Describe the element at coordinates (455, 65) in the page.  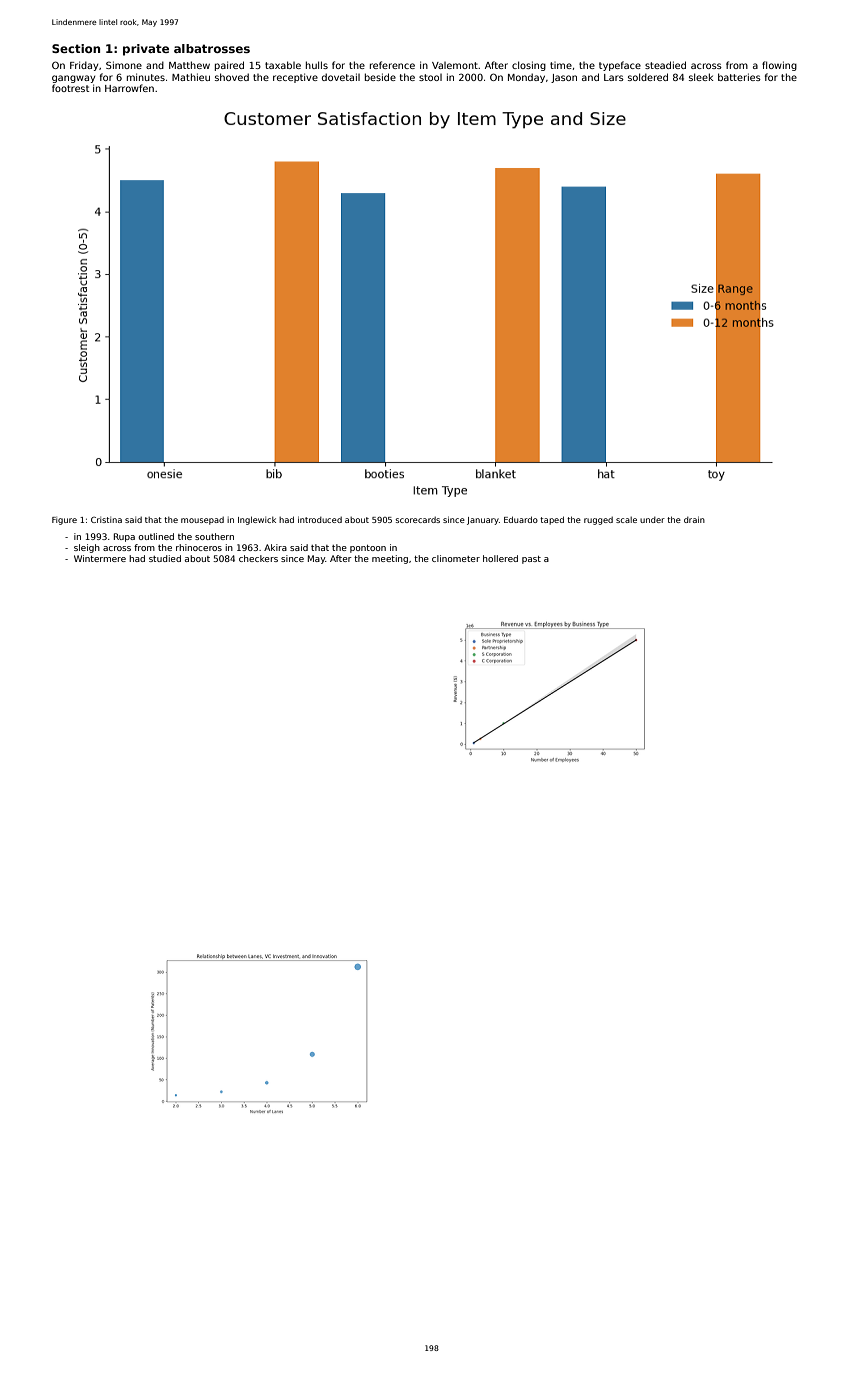
I see `Valemont` at that location.
